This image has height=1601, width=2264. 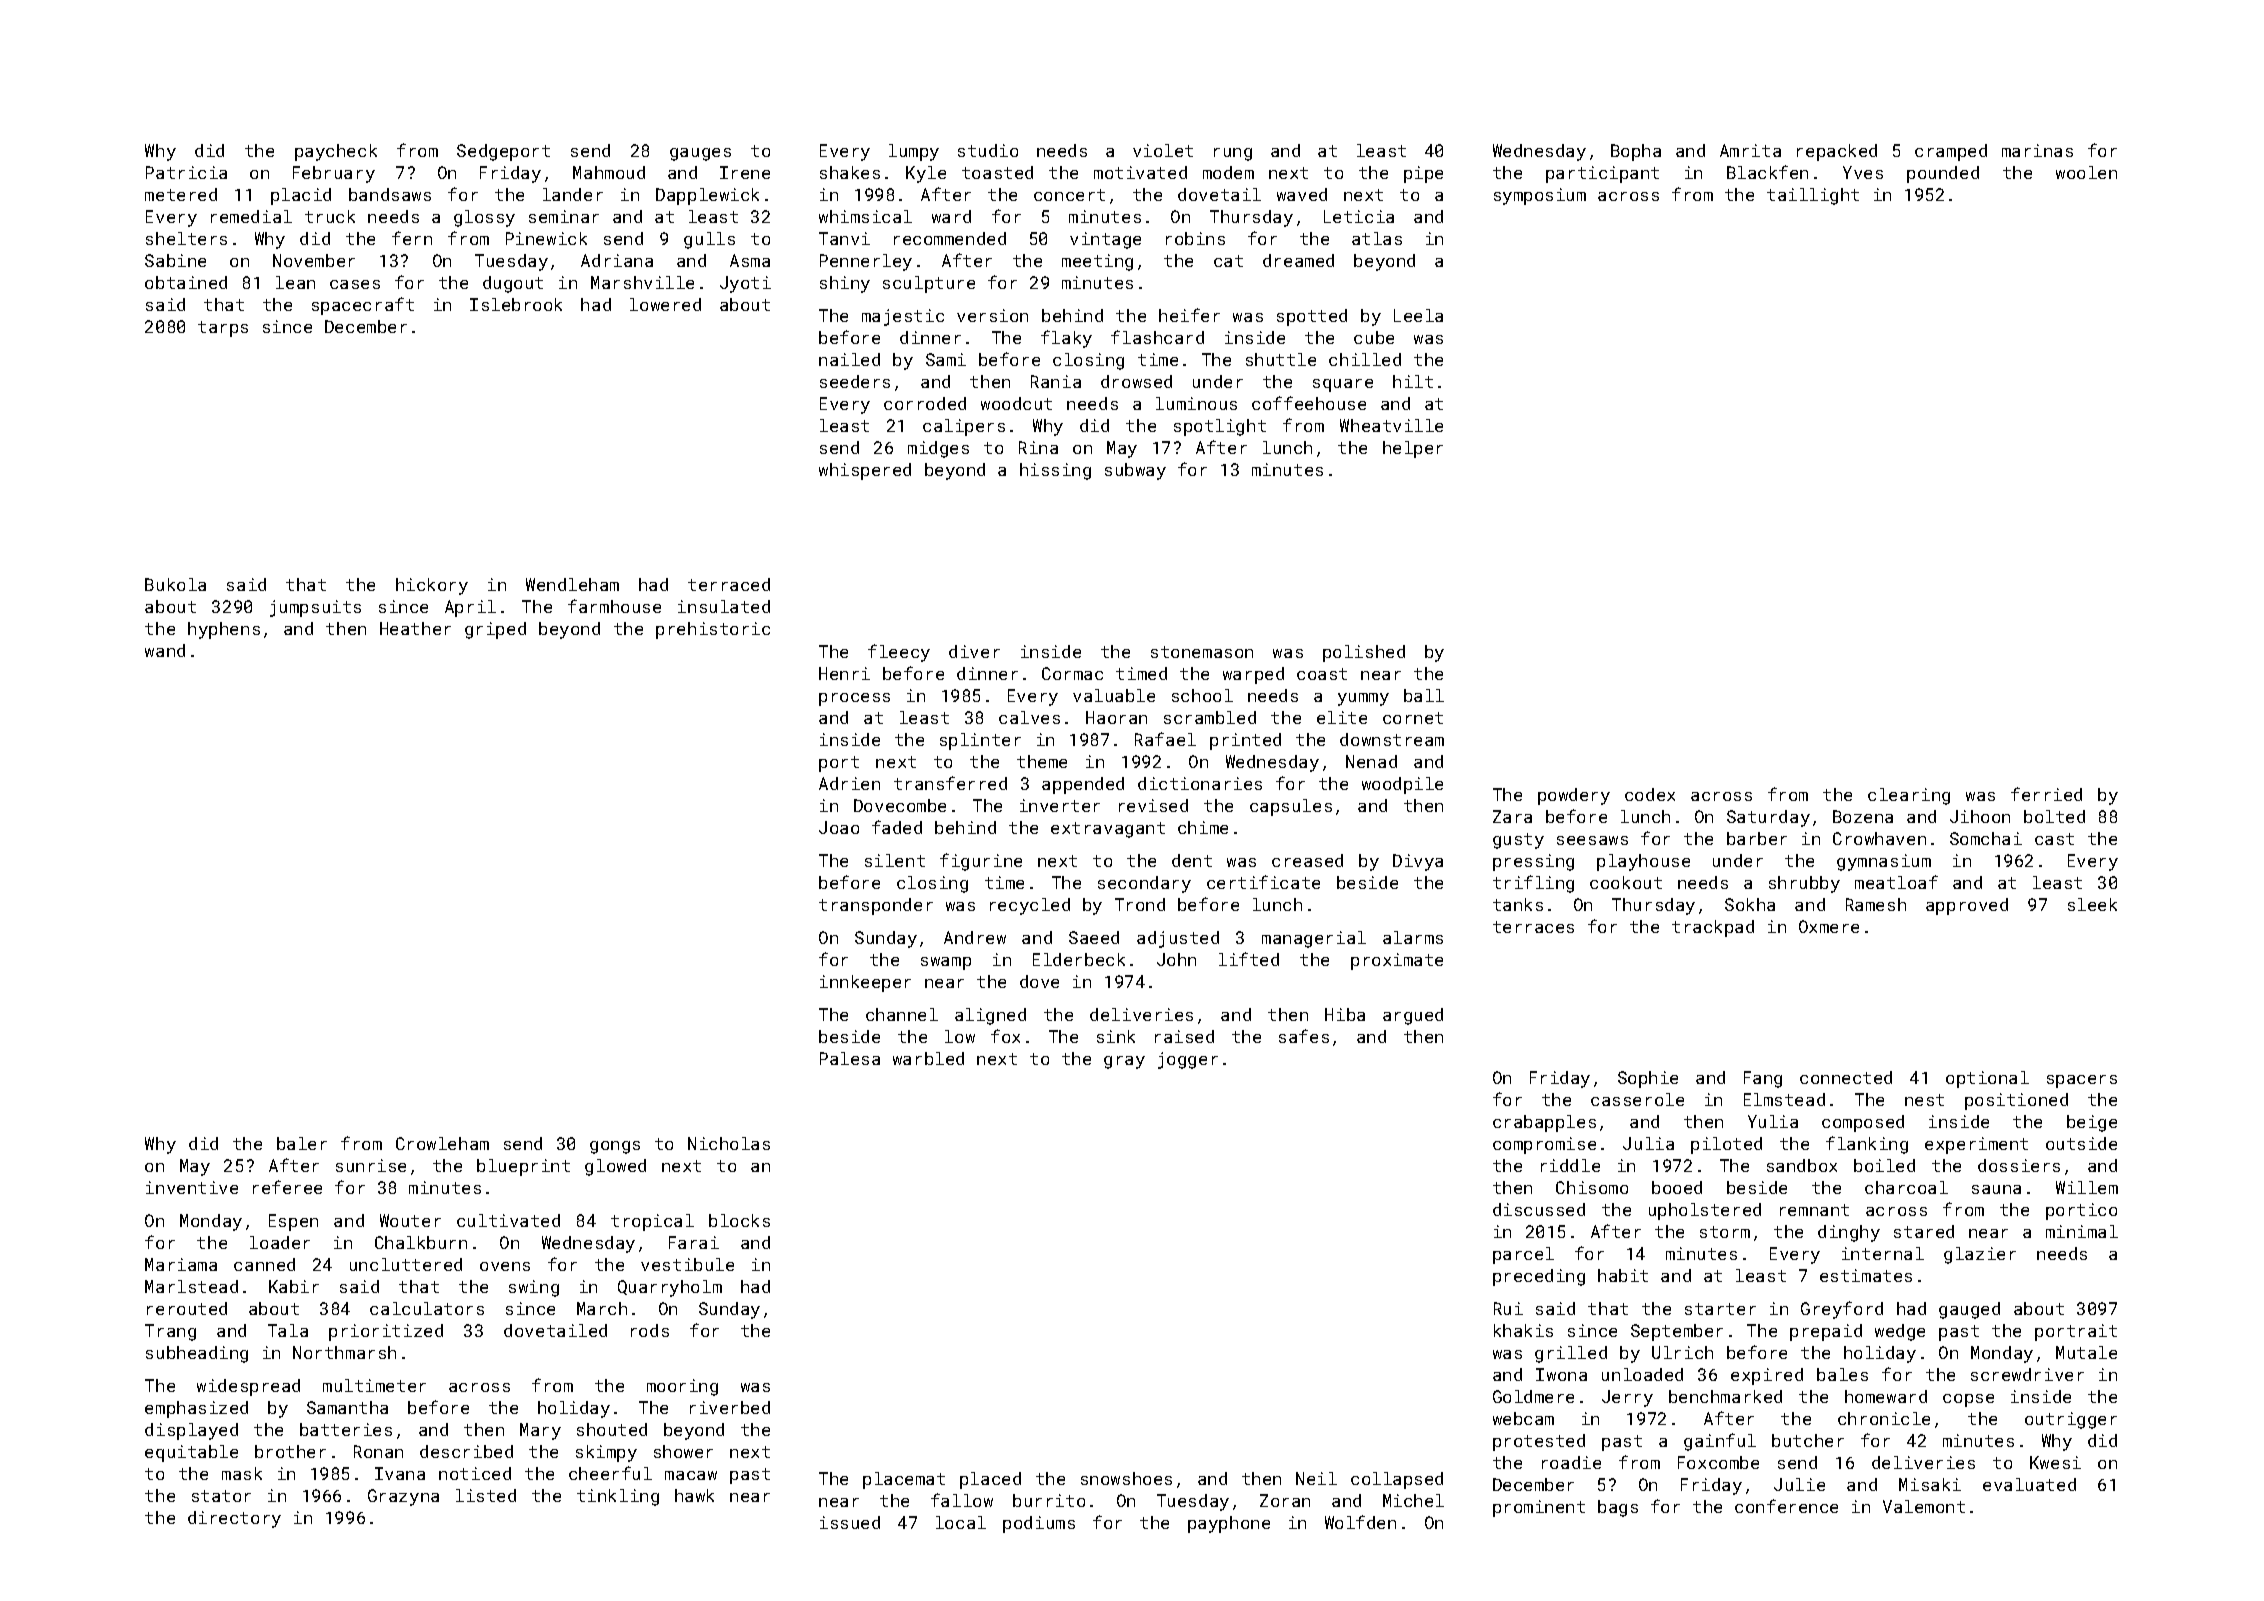 What do you see at coordinates (486, 1495) in the image?
I see `listed` at bounding box center [486, 1495].
